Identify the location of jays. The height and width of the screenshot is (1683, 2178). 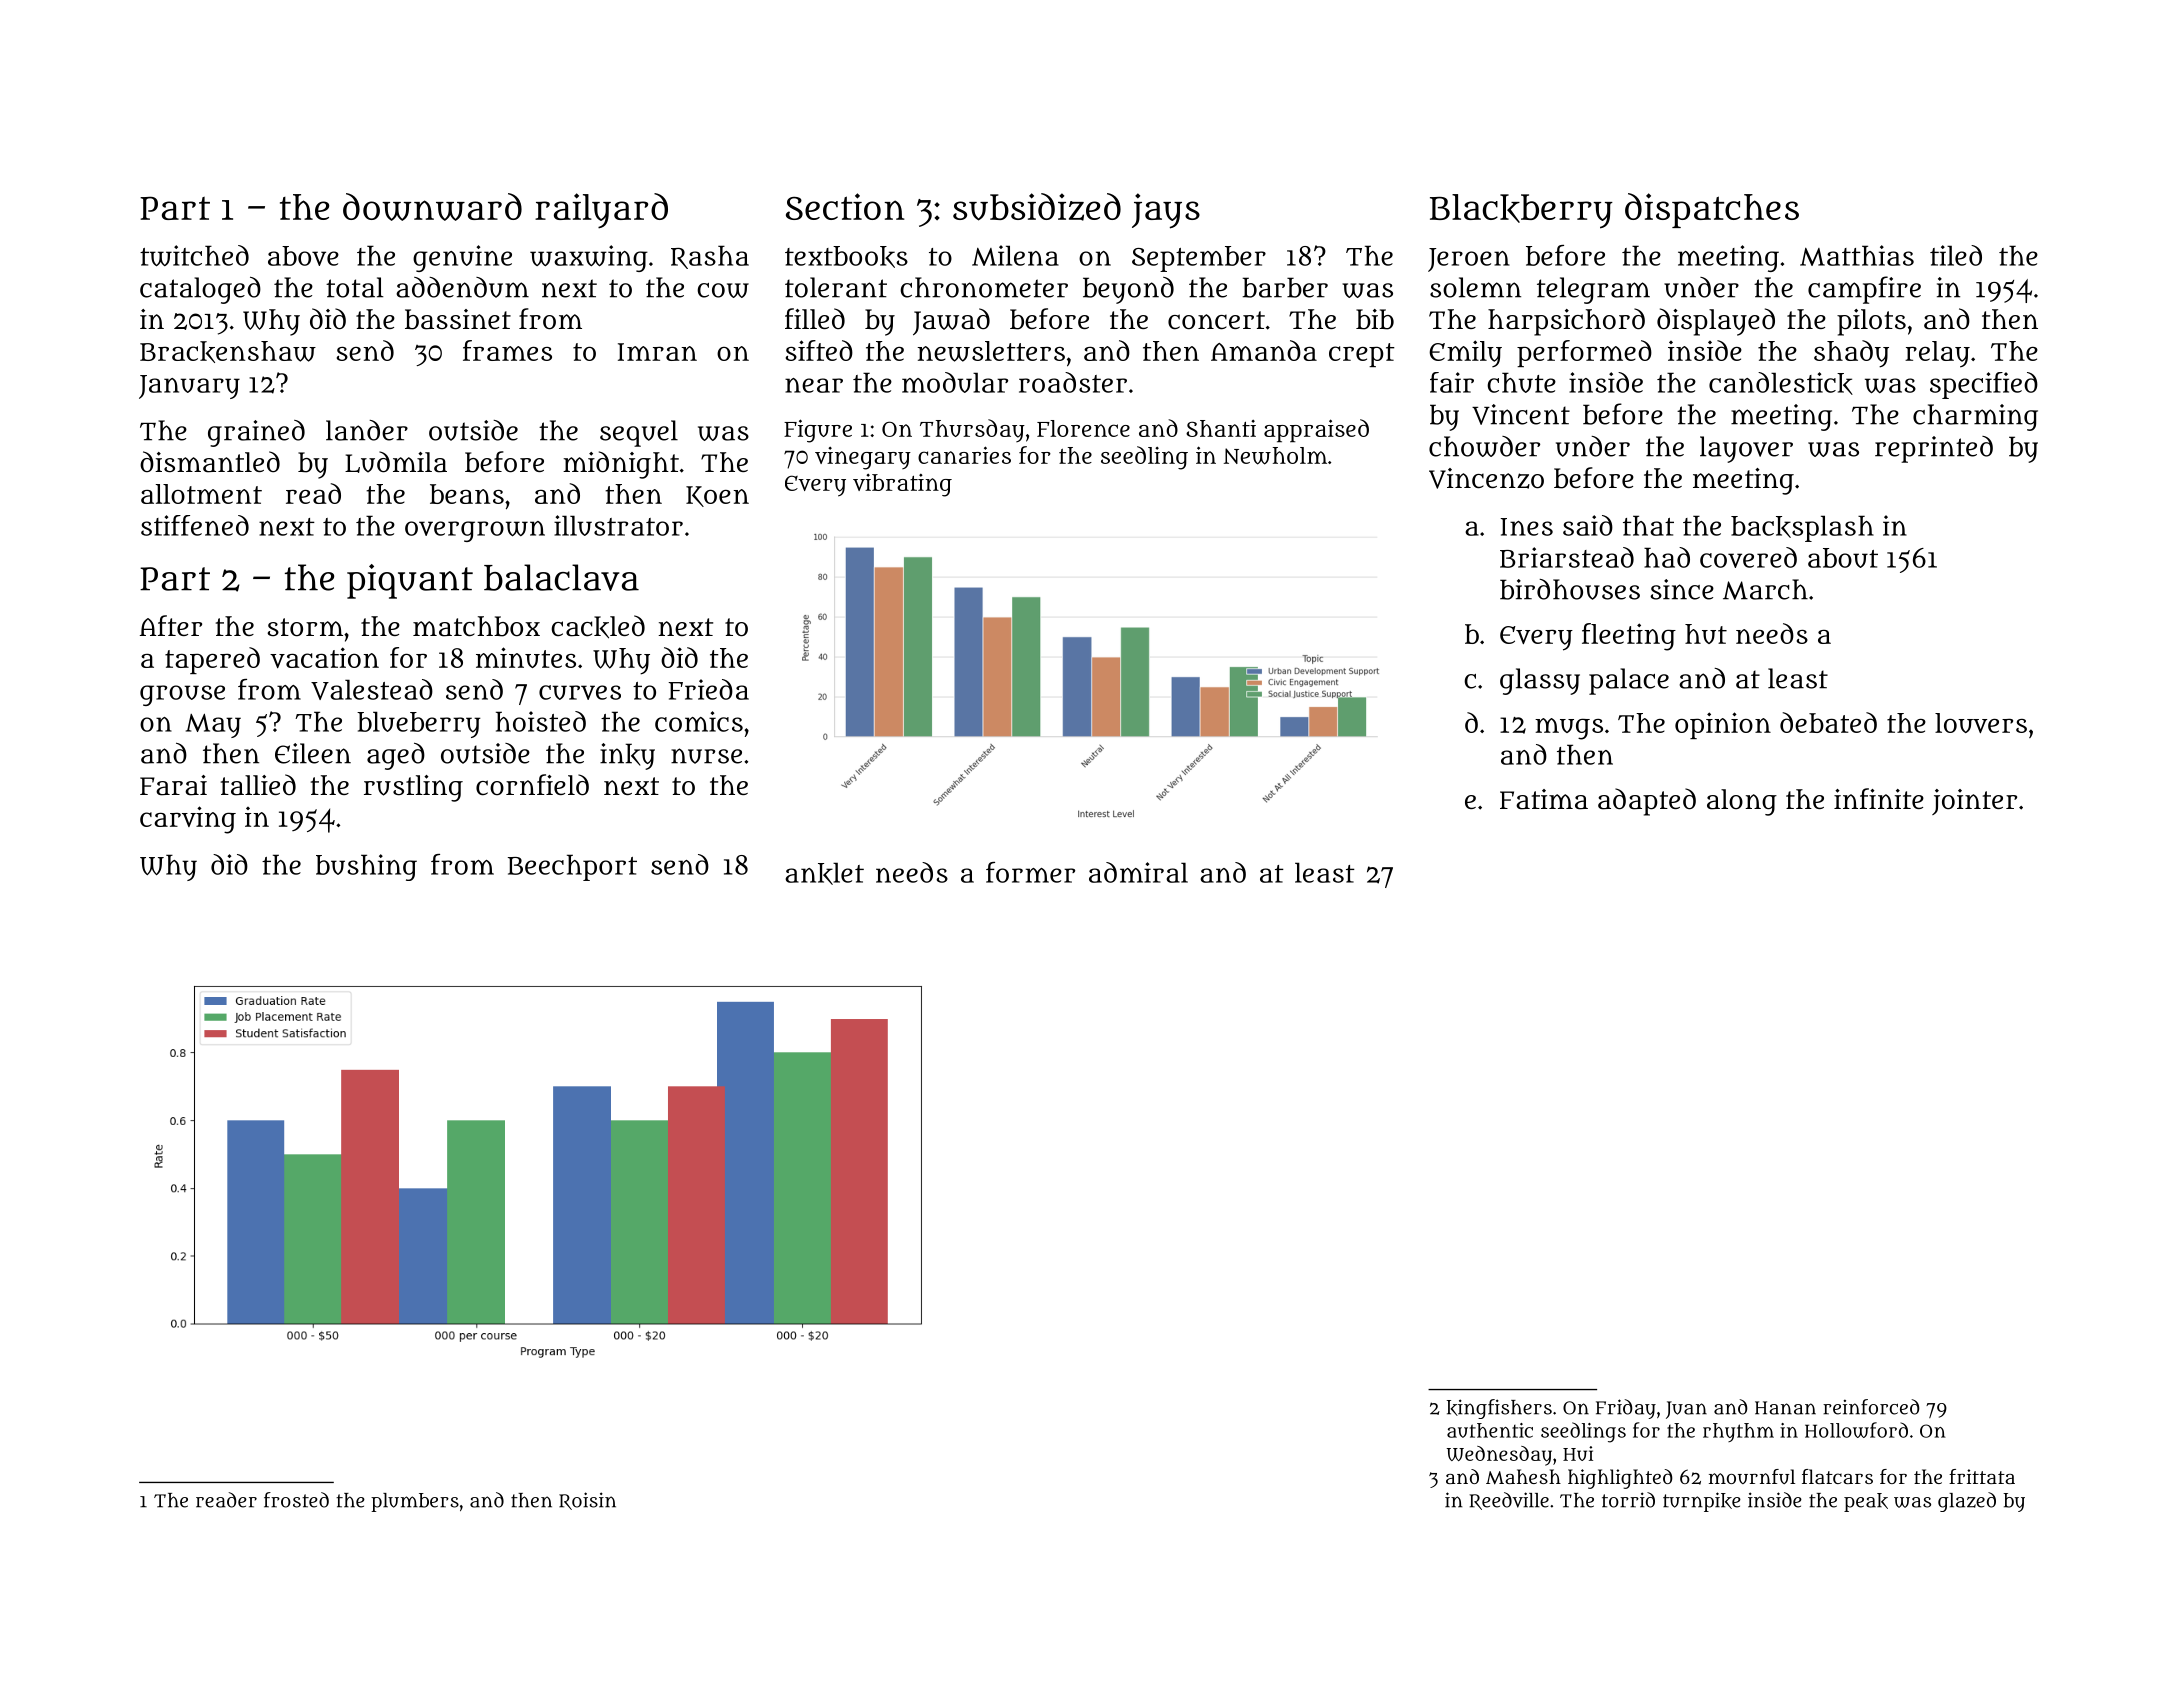
(1166, 211).
